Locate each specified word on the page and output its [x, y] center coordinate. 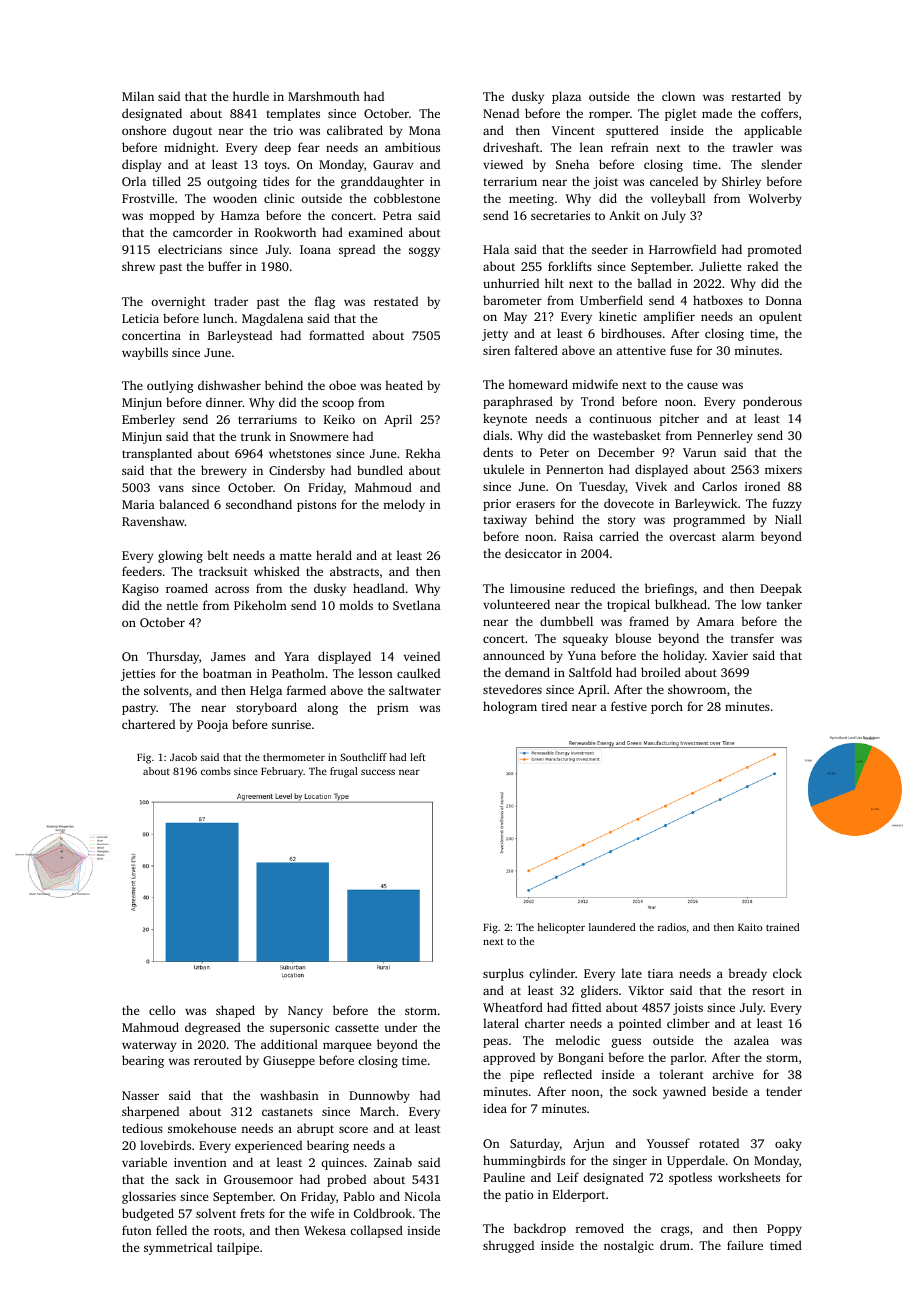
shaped [235, 1011]
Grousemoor [258, 1179]
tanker [784, 604]
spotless [690, 1178]
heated [404, 385]
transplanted [157, 454]
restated [396, 301]
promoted [775, 250]
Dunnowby [379, 1096]
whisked [277, 571]
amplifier [669, 317]
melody [404, 505]
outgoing [232, 183]
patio [519, 1196]
